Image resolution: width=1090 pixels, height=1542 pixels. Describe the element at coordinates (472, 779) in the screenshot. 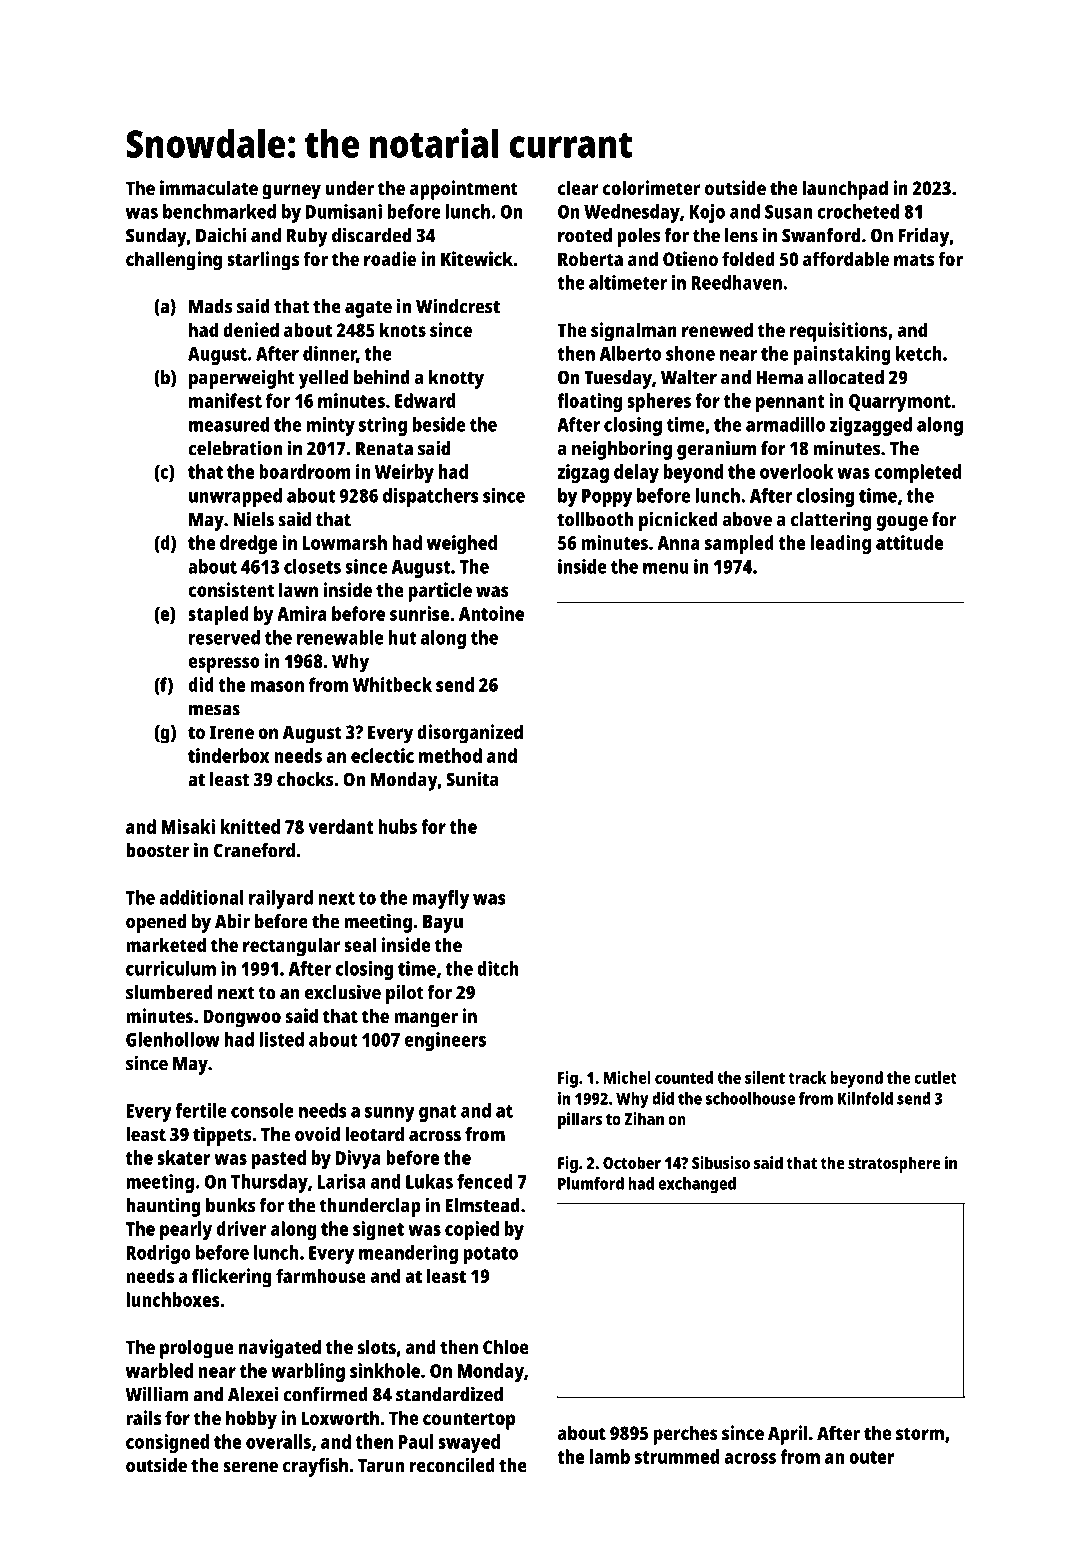

I see `Sunita` at that location.
